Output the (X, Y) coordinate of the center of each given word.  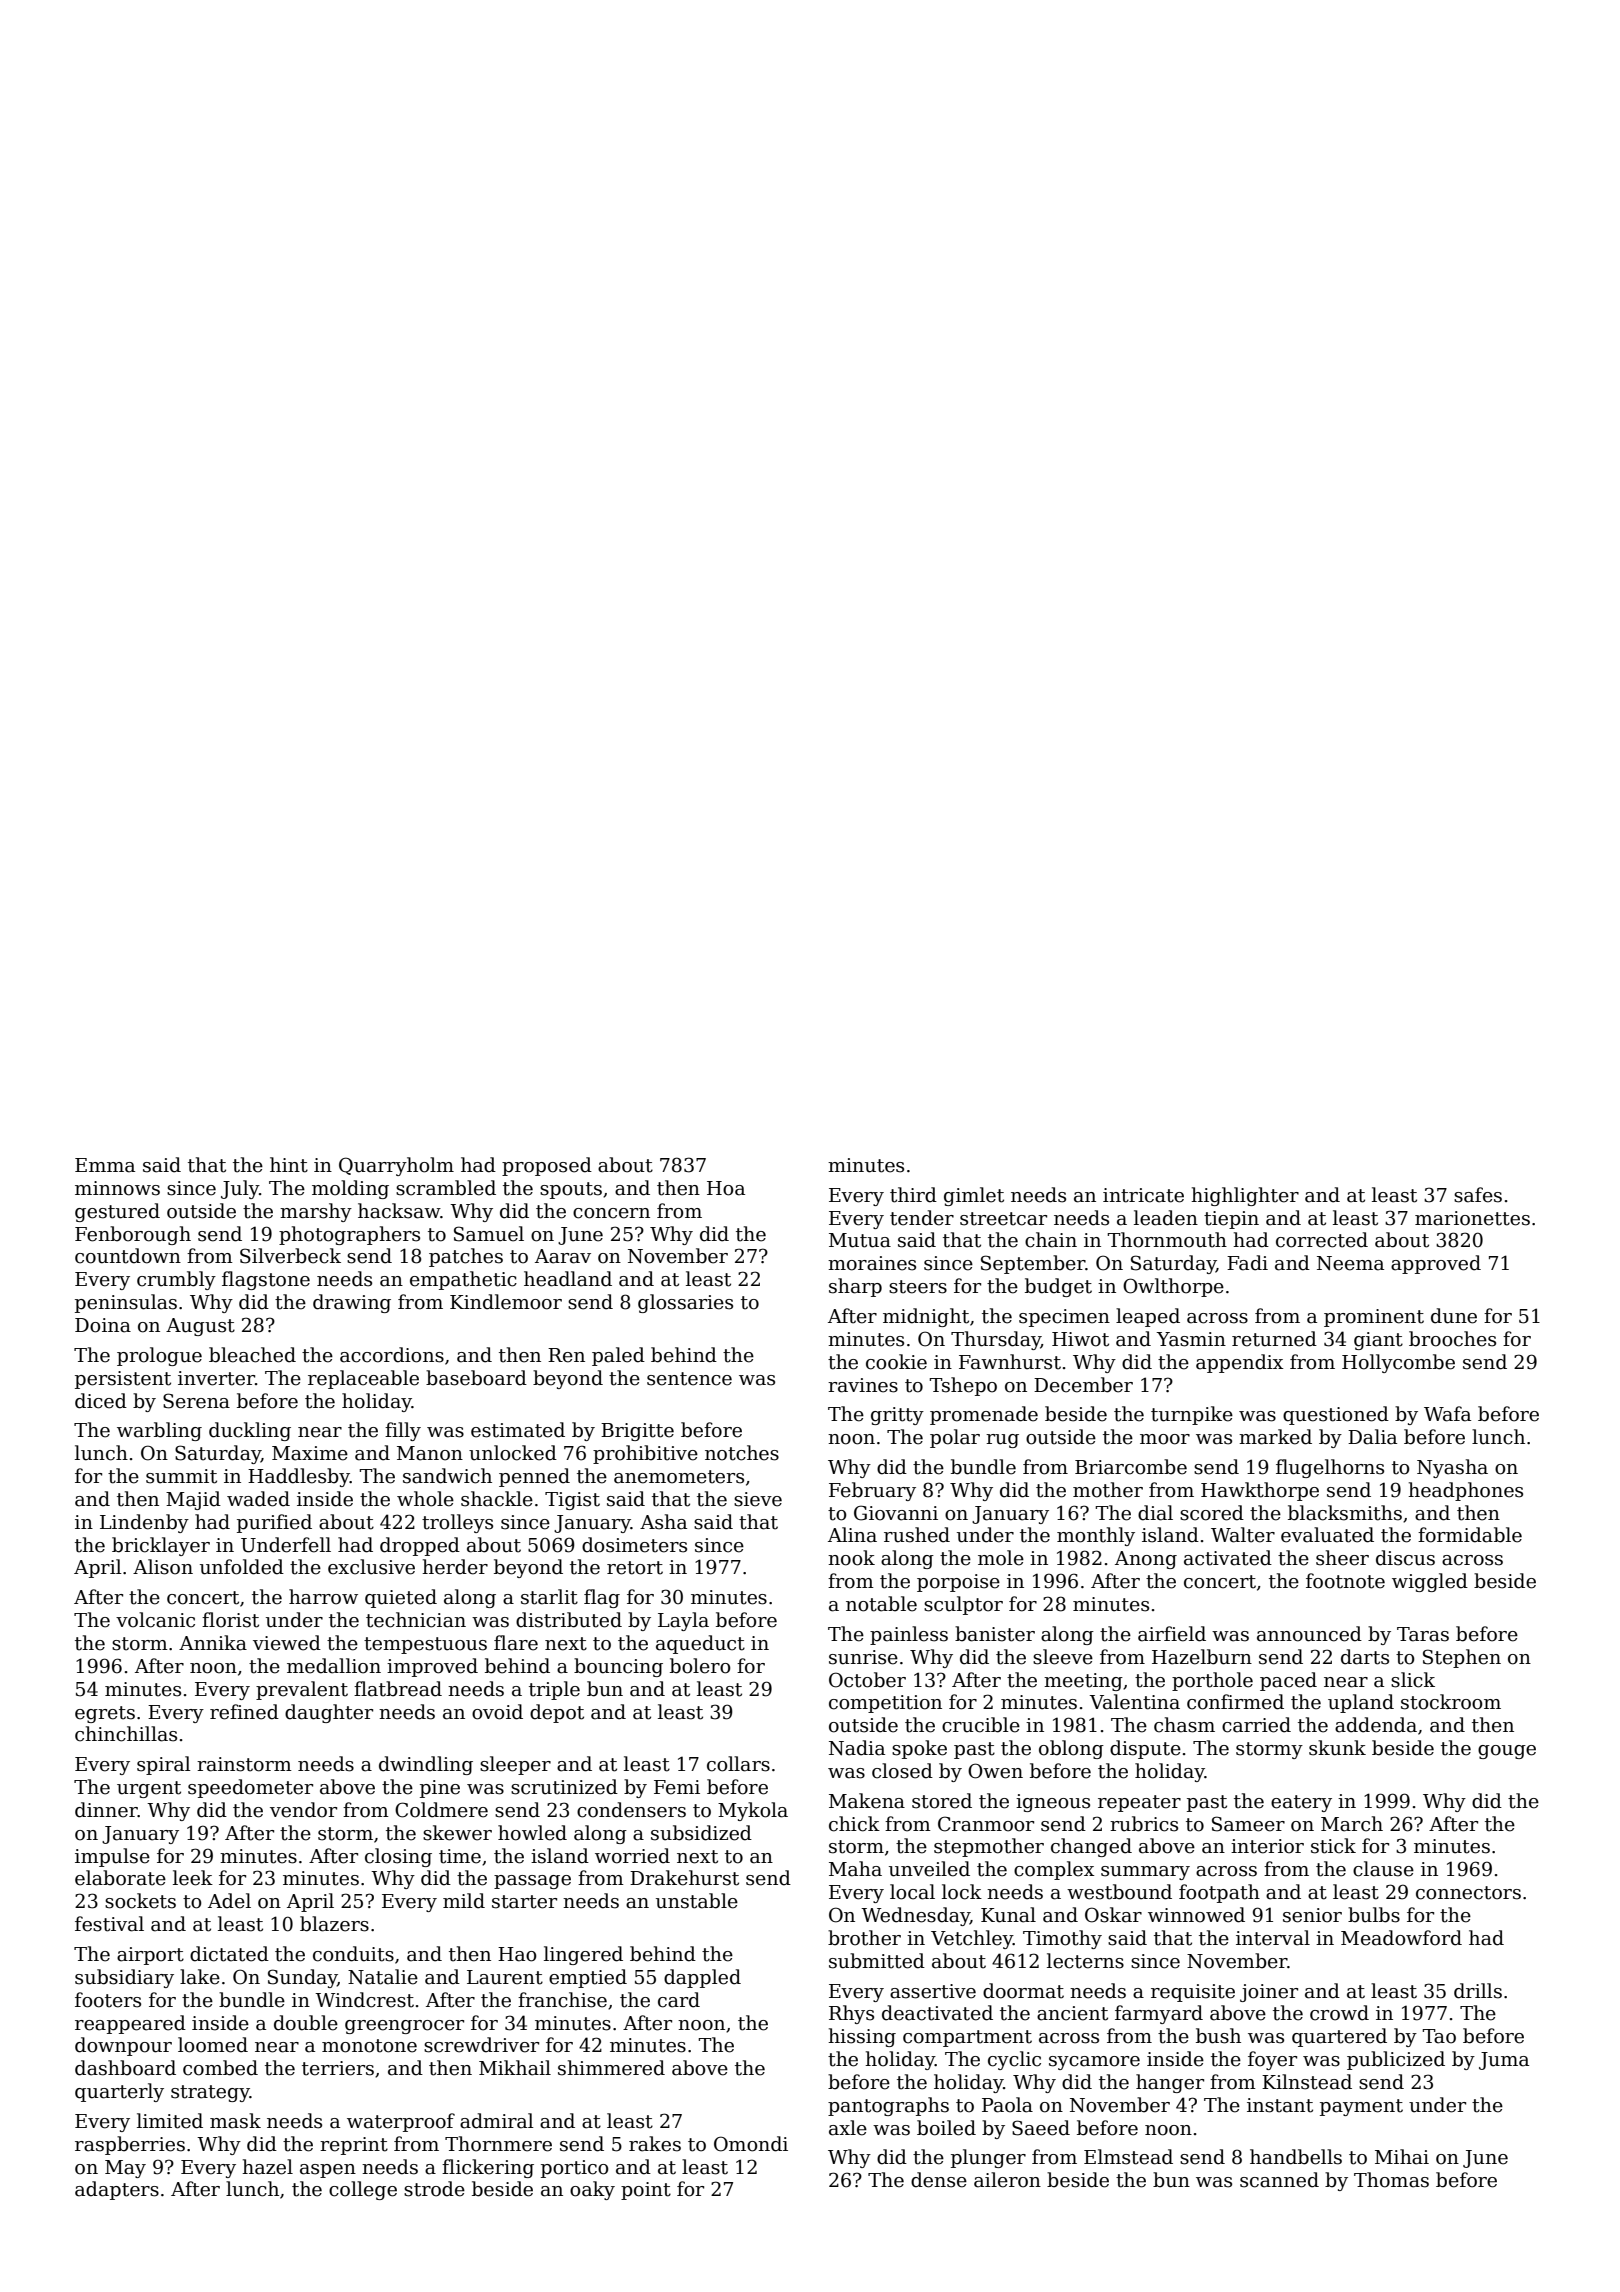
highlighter (1245, 1196)
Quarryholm (396, 1166)
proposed (547, 1166)
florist (230, 1620)
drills (1478, 1991)
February (872, 1491)
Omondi (751, 2144)
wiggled (1430, 1582)
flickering (488, 2168)
